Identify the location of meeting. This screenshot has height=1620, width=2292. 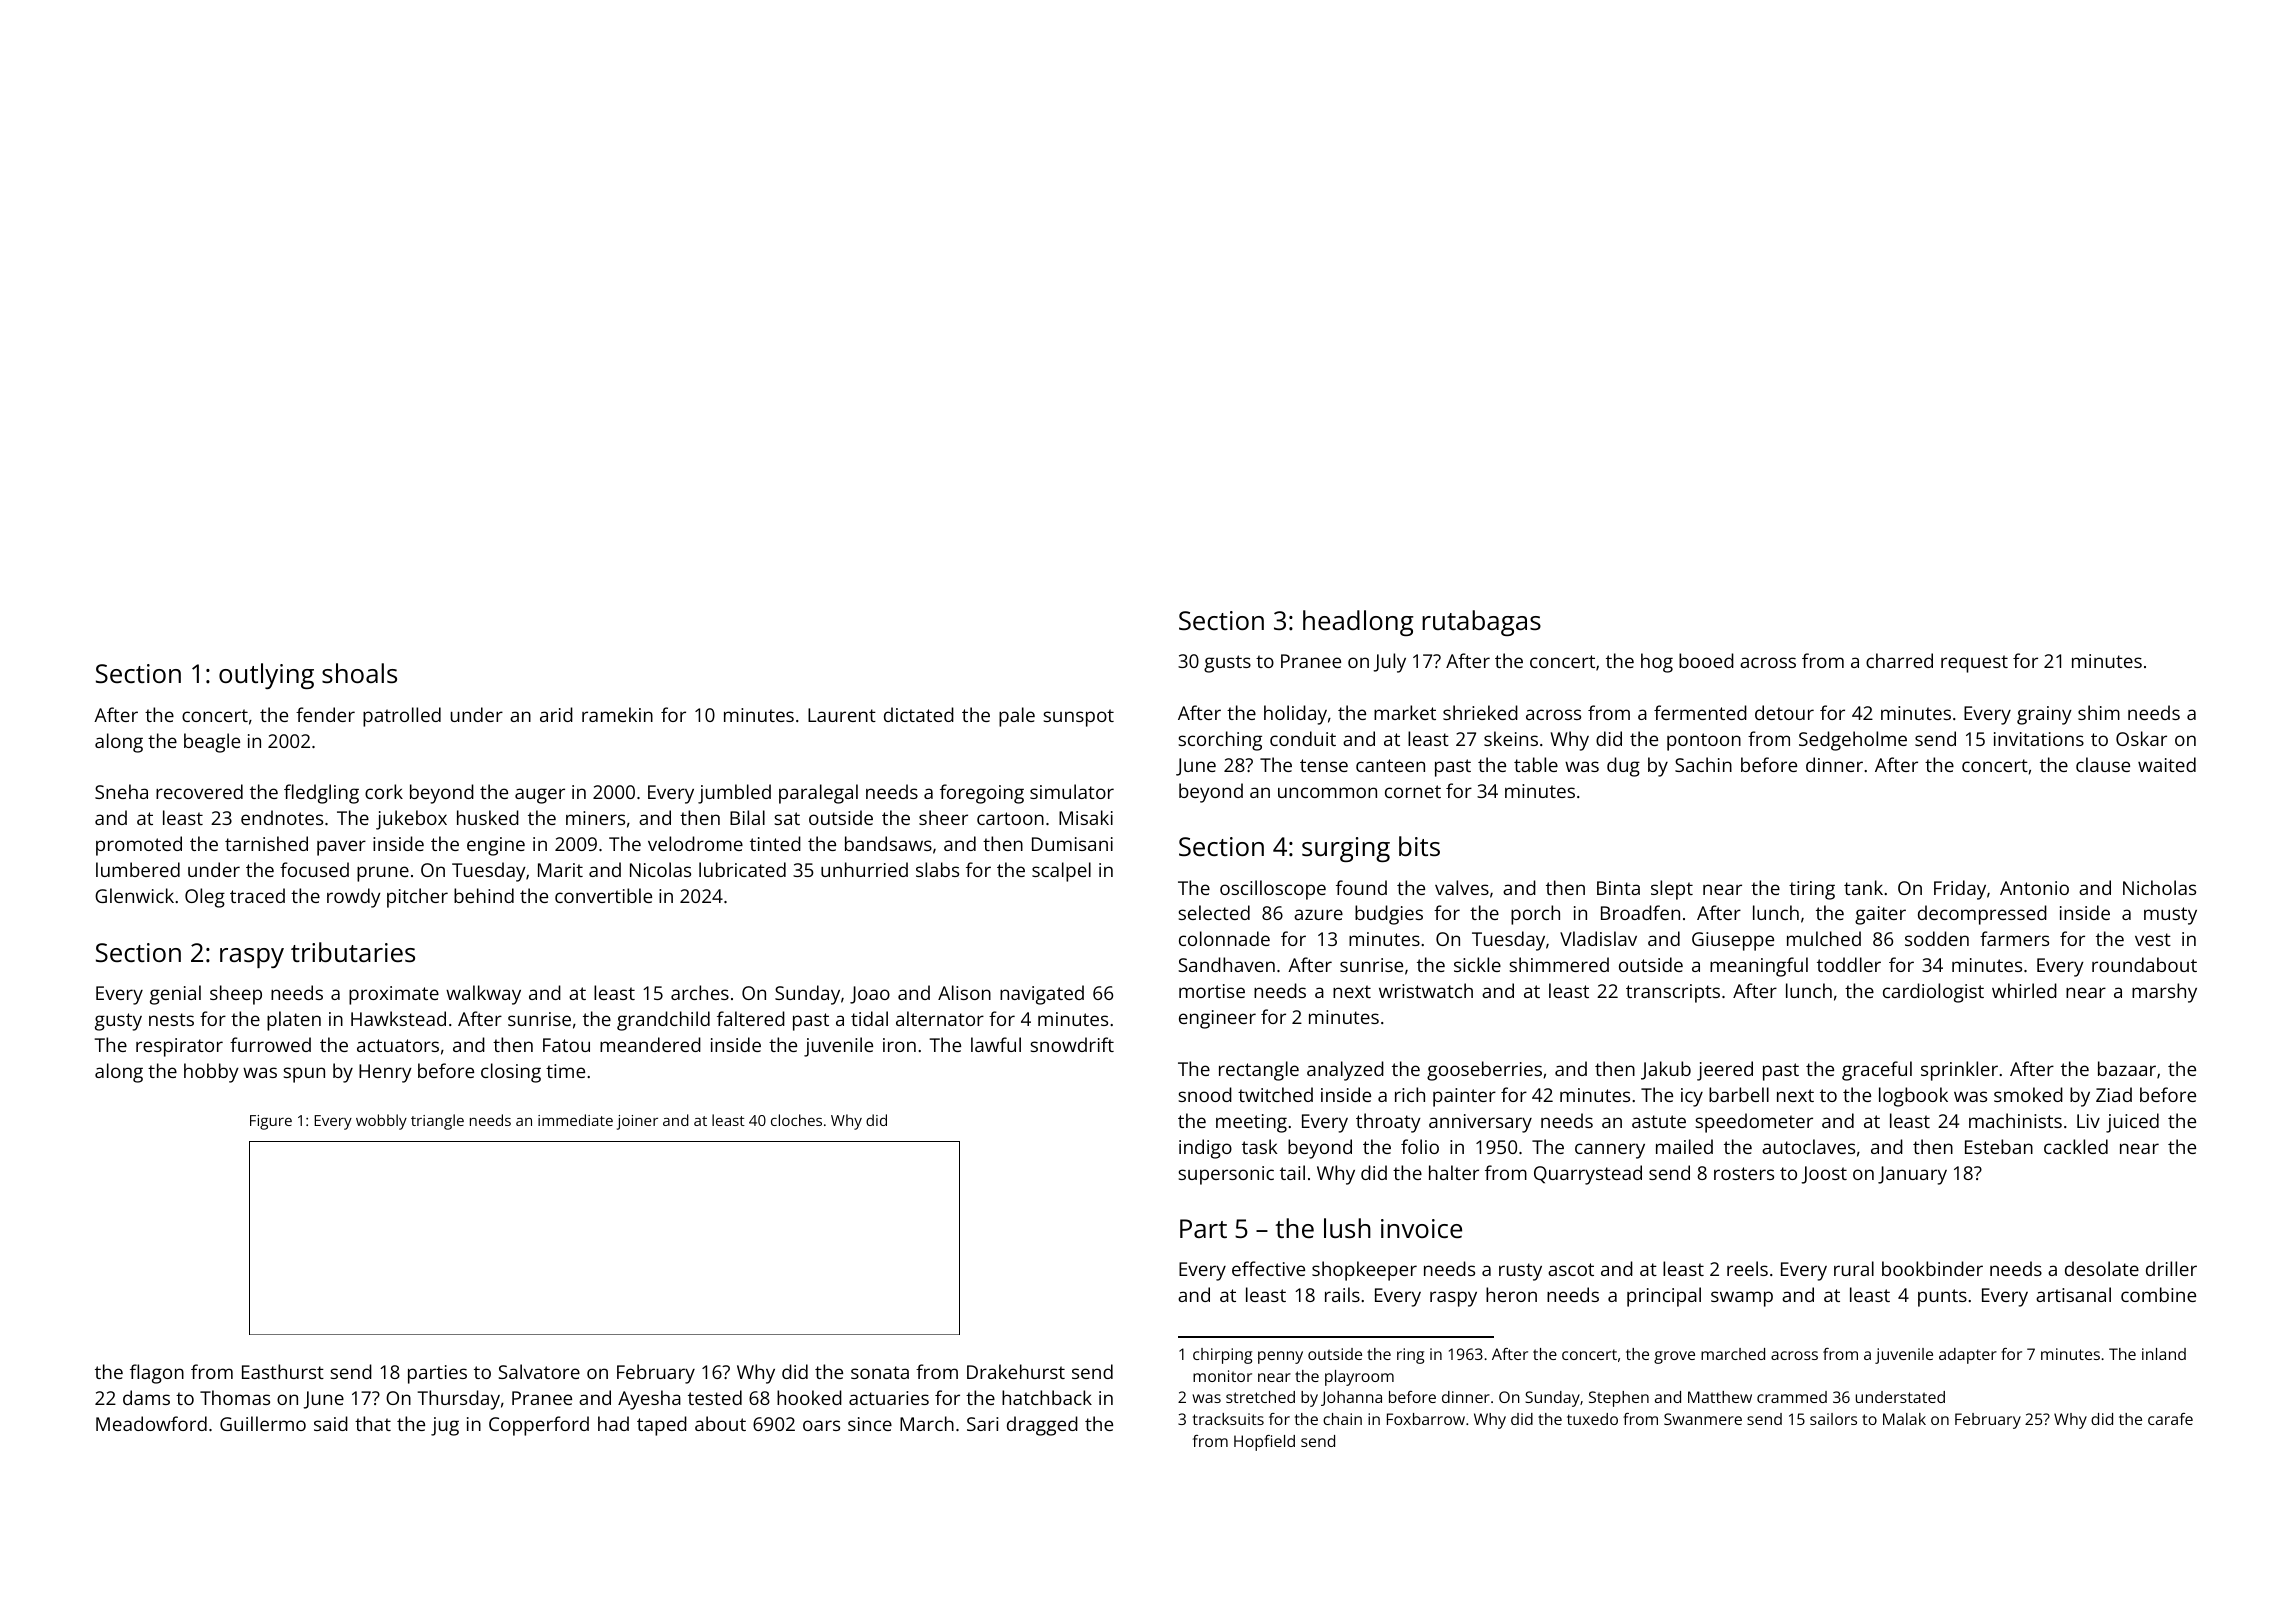
(1251, 1123).
